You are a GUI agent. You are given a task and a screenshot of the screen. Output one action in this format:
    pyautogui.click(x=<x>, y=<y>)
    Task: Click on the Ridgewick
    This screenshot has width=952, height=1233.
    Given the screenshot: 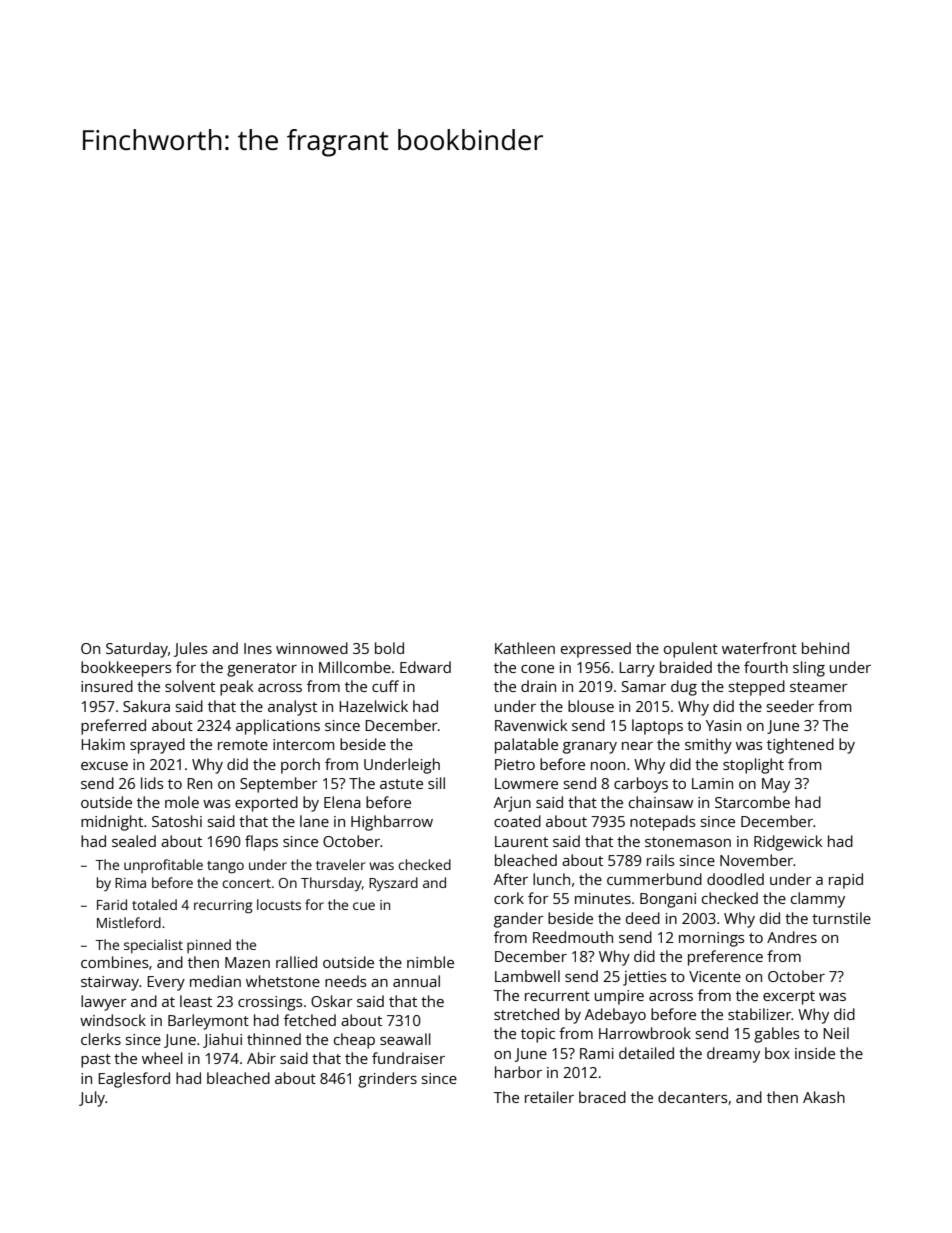 What is the action you would take?
    pyautogui.click(x=788, y=843)
